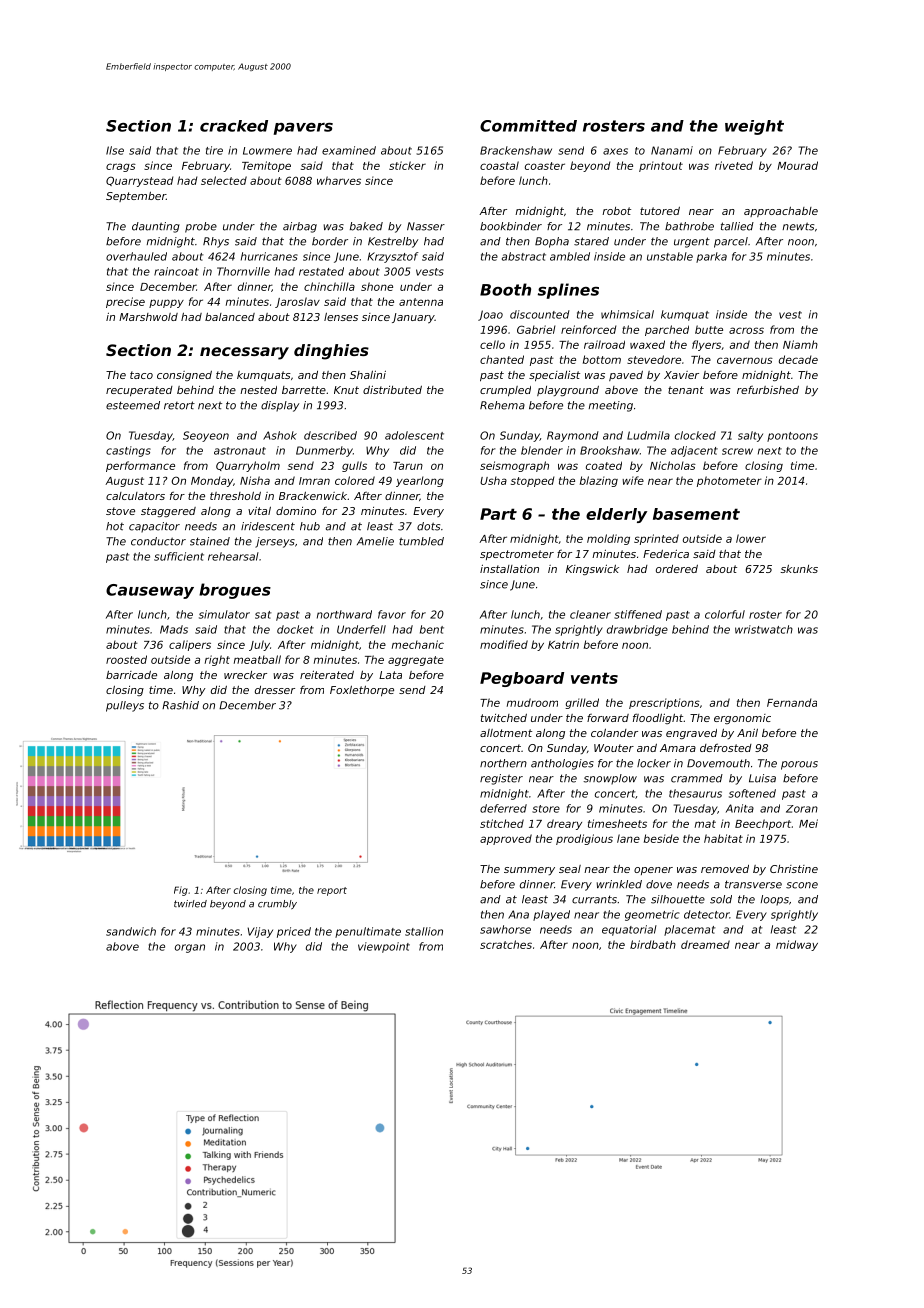  What do you see at coordinates (120, 511) in the screenshot?
I see `stove` at bounding box center [120, 511].
